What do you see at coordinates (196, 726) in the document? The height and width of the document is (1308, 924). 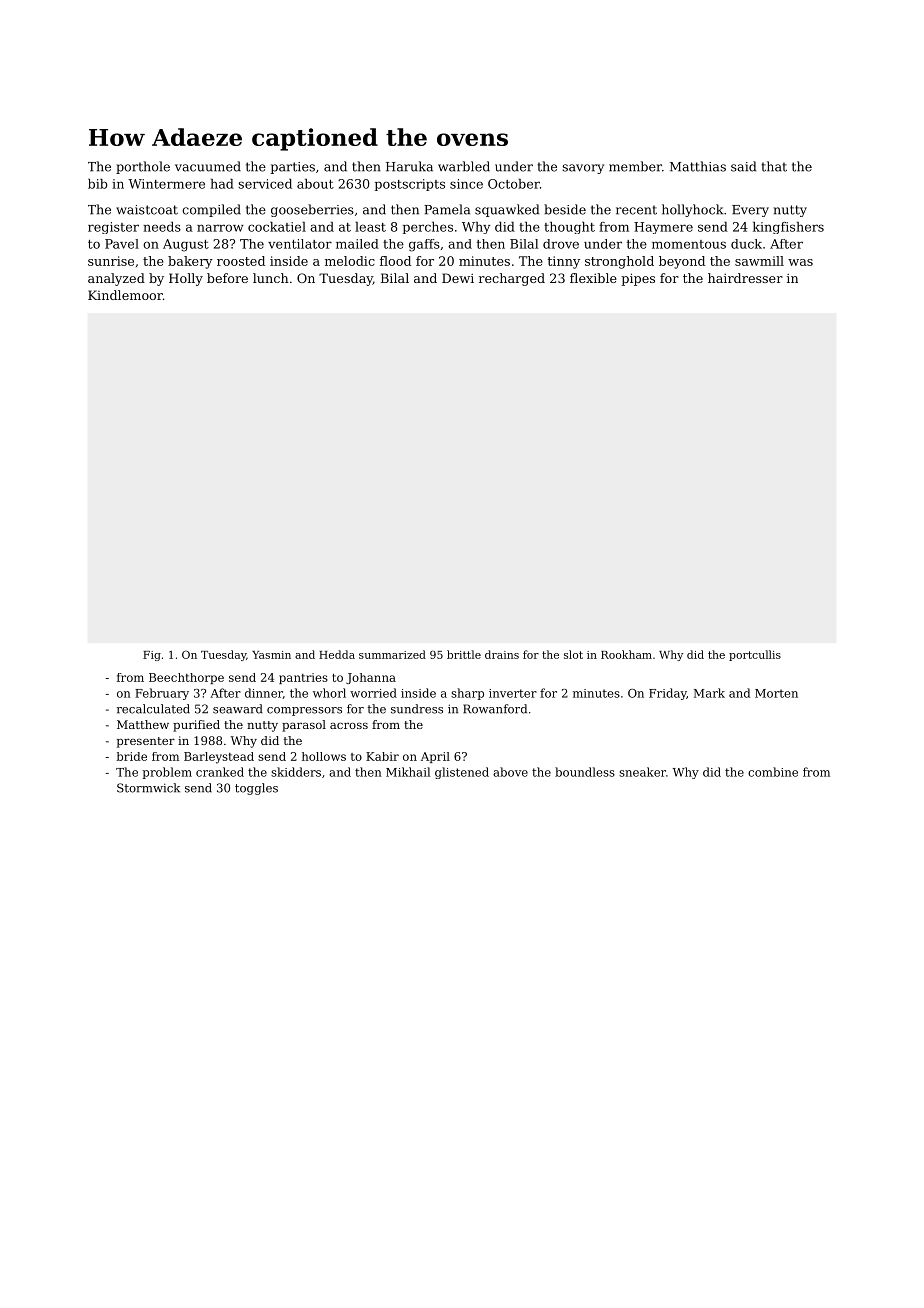 I see `purified` at bounding box center [196, 726].
